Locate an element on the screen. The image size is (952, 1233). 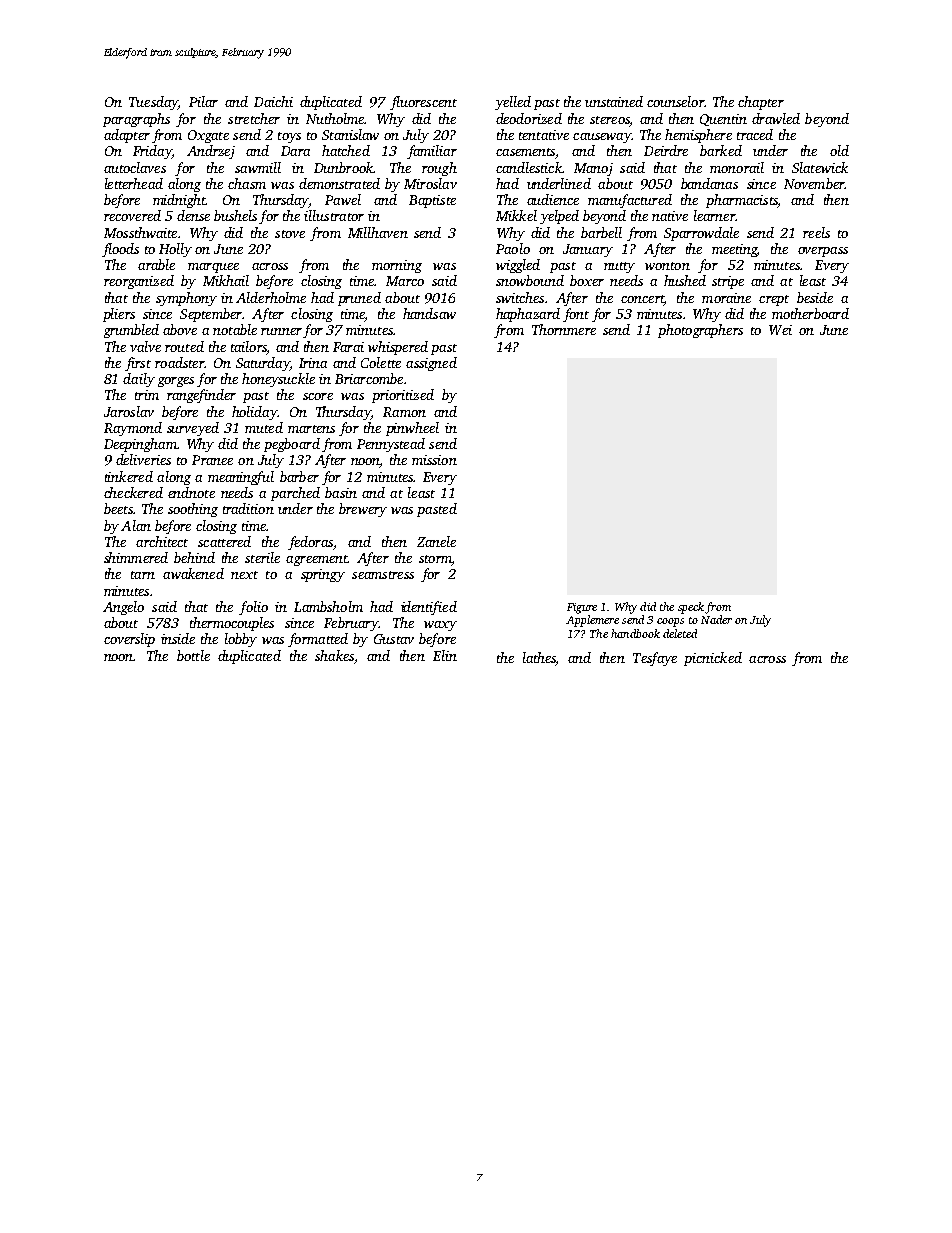
pinwheel is located at coordinates (412, 429).
